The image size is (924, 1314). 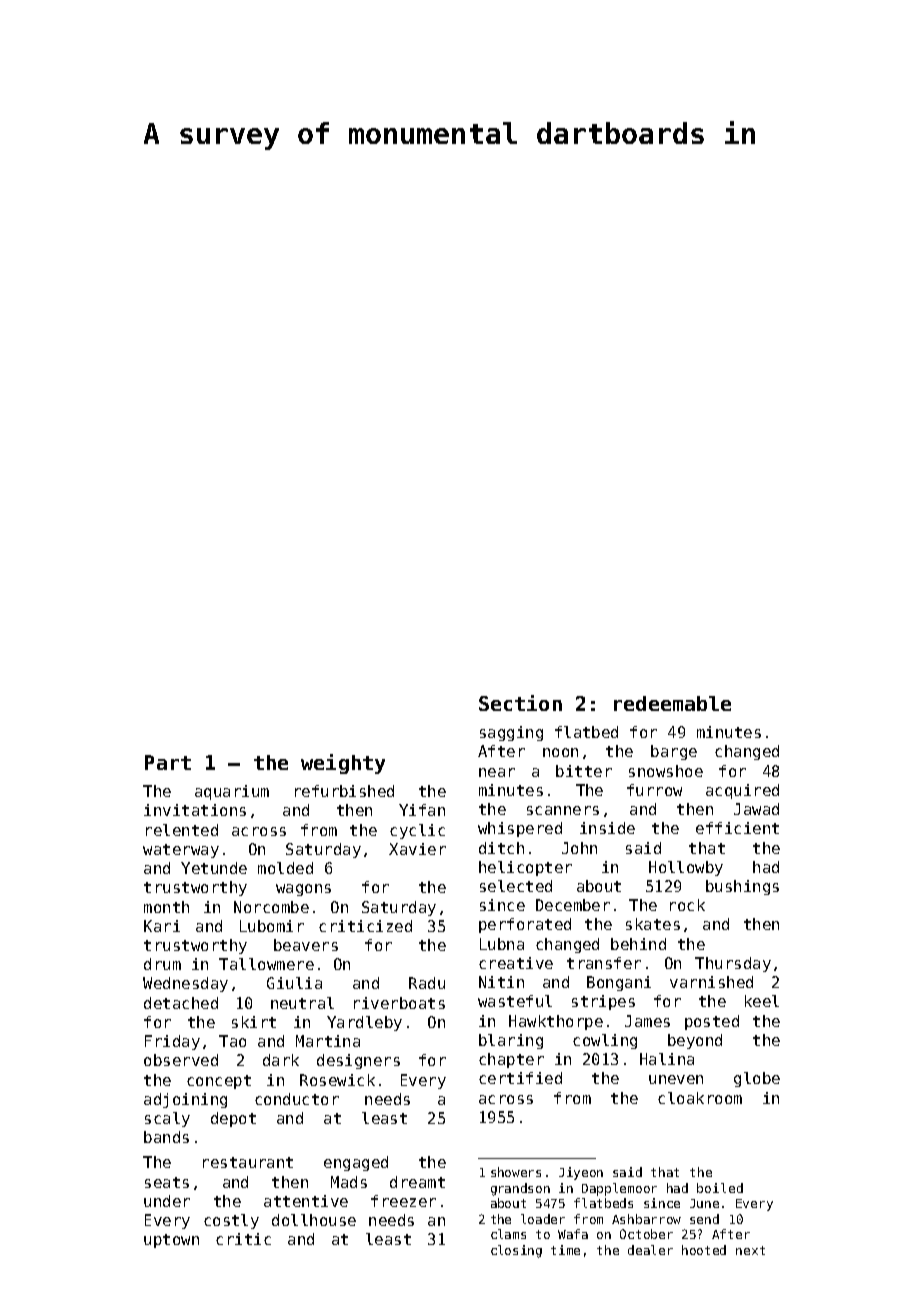 I want to click on Section, so click(x=520, y=703).
